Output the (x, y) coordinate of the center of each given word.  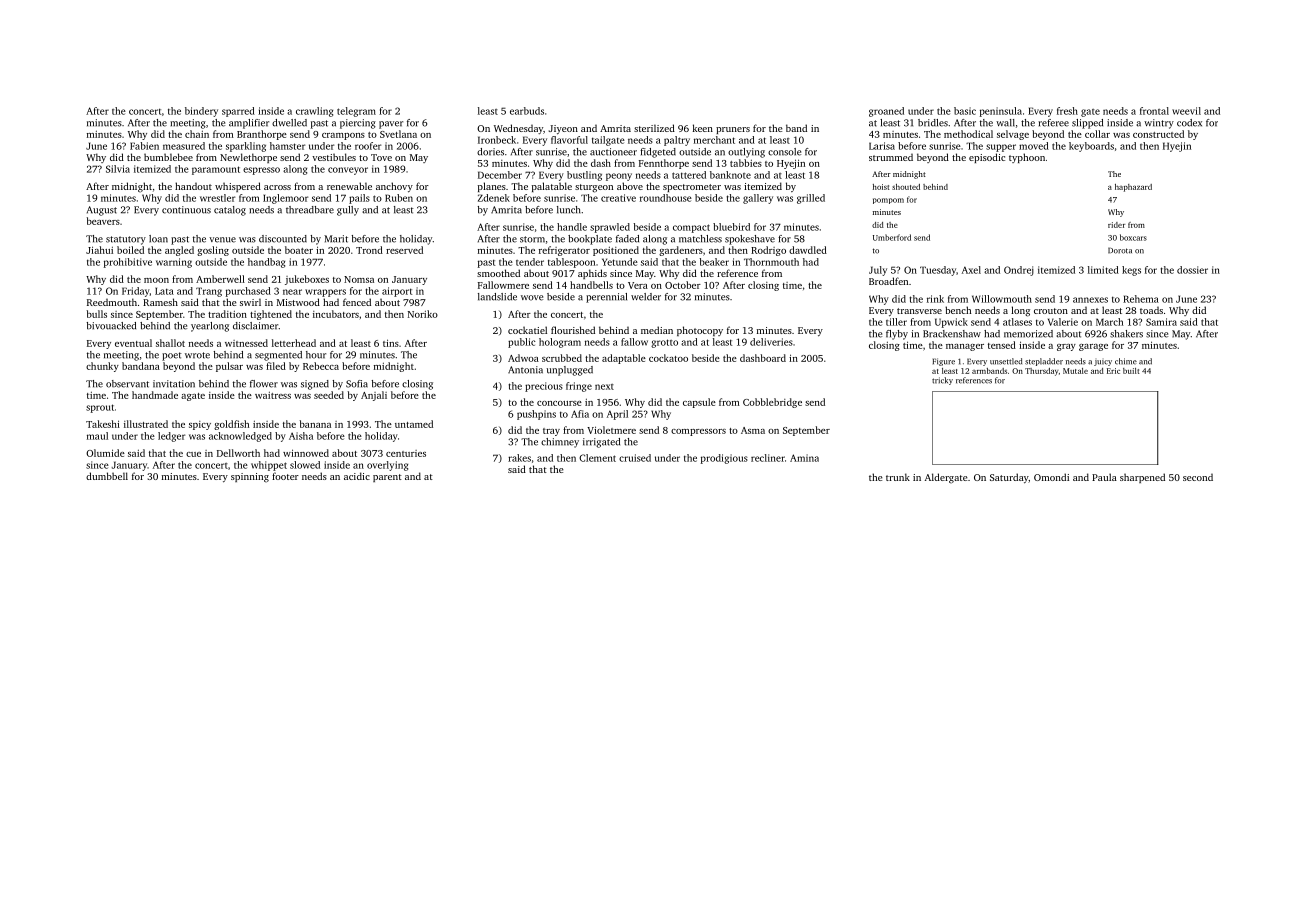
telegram (356, 112)
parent (387, 478)
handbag (266, 263)
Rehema (1141, 299)
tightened (271, 315)
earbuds (527, 111)
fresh (1067, 111)
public (522, 343)
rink (935, 299)
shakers (1126, 334)
